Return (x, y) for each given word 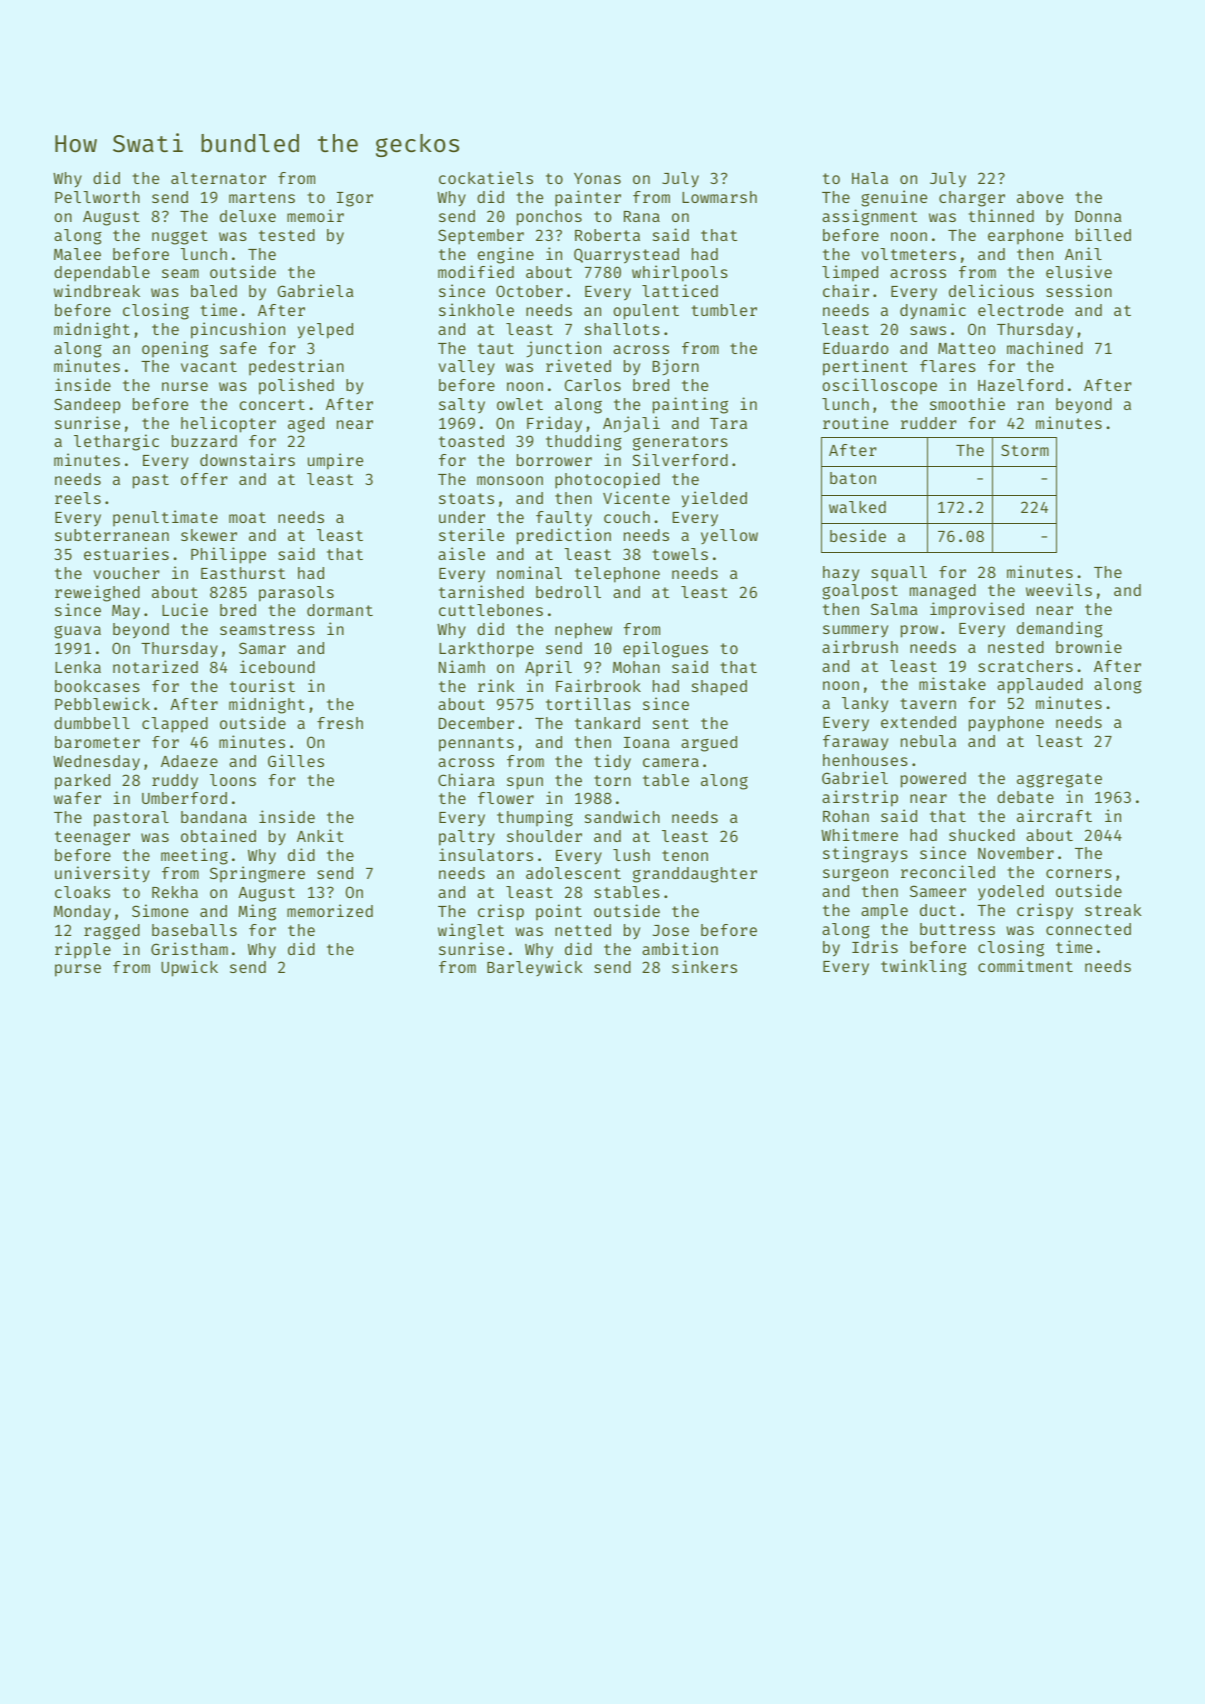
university (102, 874)
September (481, 237)
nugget (180, 237)
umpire (335, 461)
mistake (952, 683)
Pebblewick (102, 703)
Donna (1098, 216)
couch (627, 517)
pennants (476, 744)
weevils (1059, 589)
